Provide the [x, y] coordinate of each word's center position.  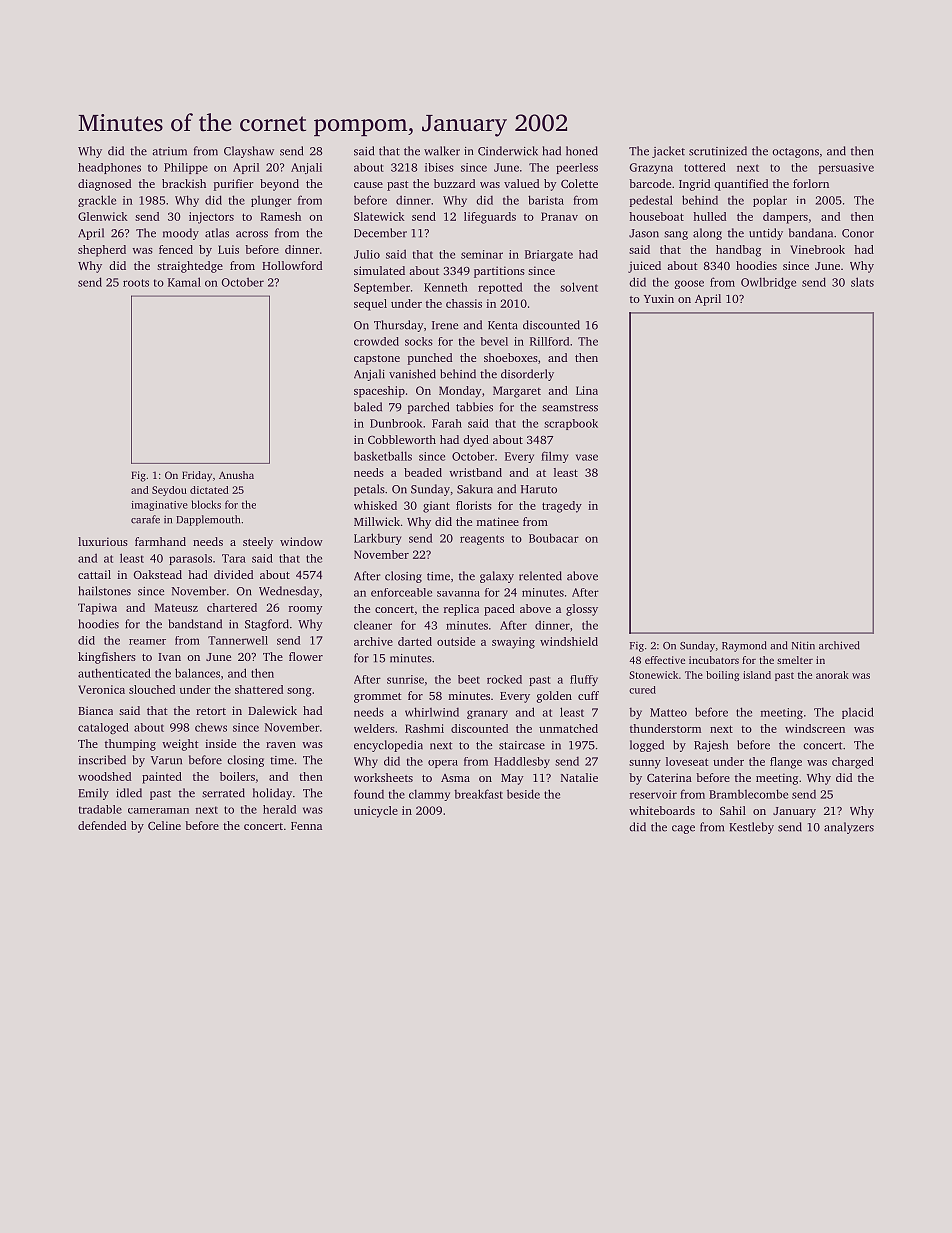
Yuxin [659, 298]
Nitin [803, 645]
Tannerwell [238, 640]
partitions [499, 272]
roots [136, 283]
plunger [271, 201]
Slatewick [379, 216]
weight [180, 745]
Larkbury [377, 539]
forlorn [811, 183]
